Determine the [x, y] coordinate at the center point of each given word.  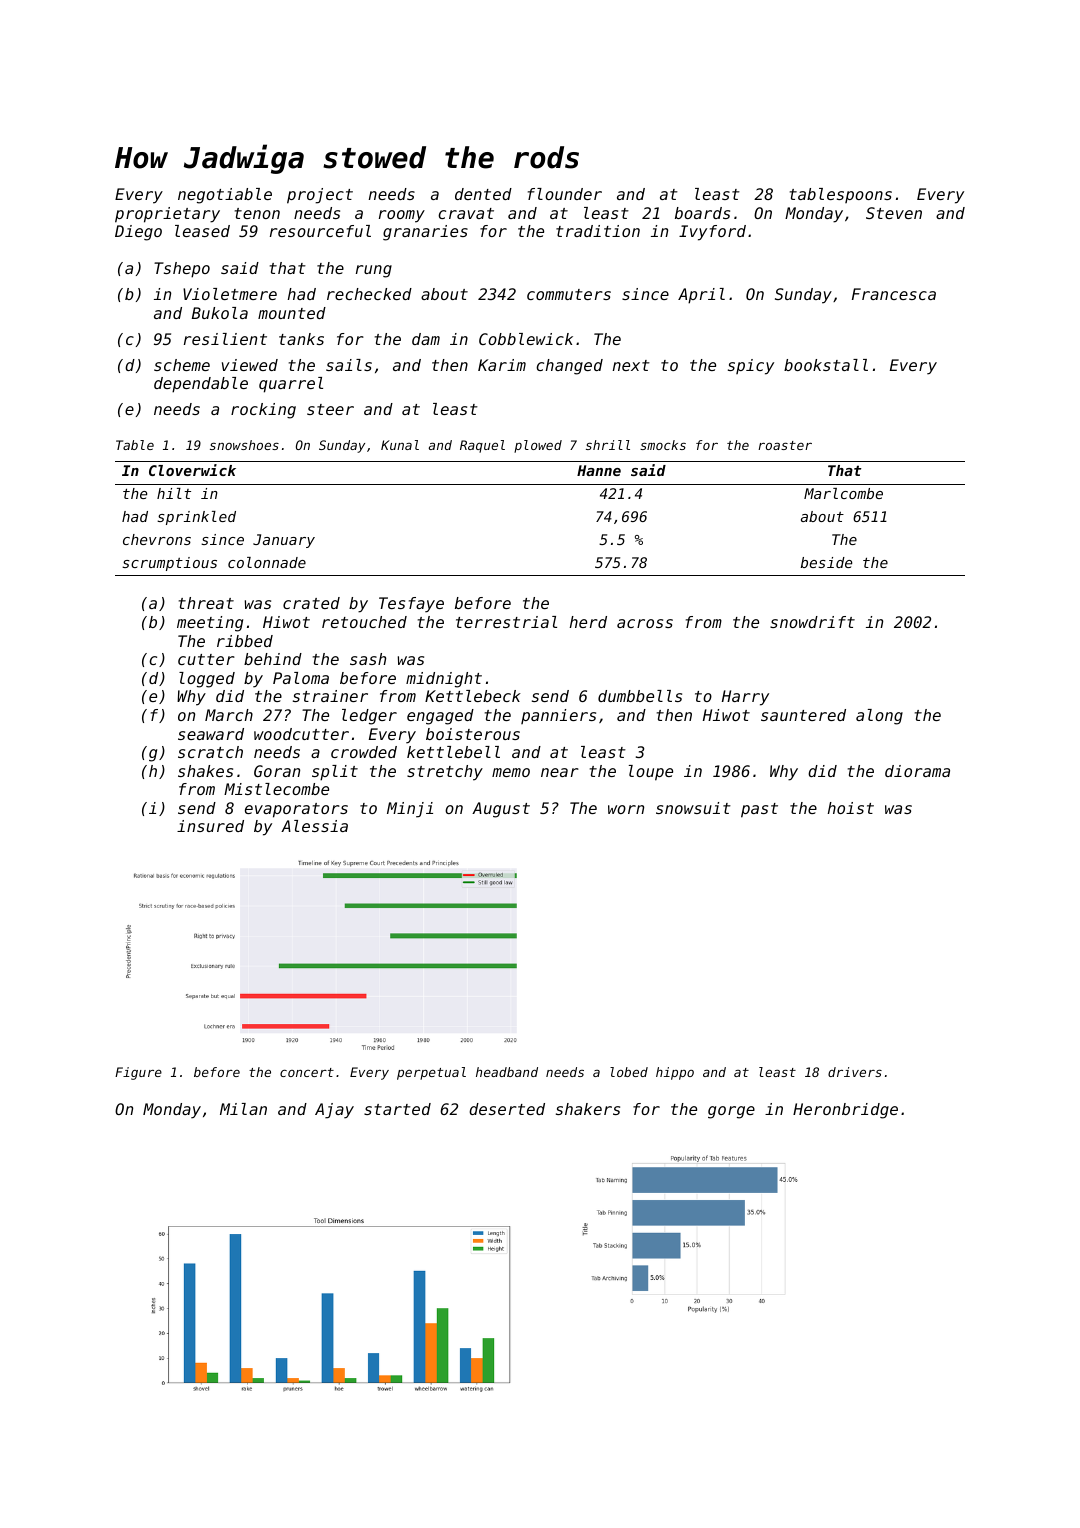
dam [426, 339]
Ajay [334, 1111]
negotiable [225, 196]
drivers [855, 1072]
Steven [894, 213]
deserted [507, 1109]
